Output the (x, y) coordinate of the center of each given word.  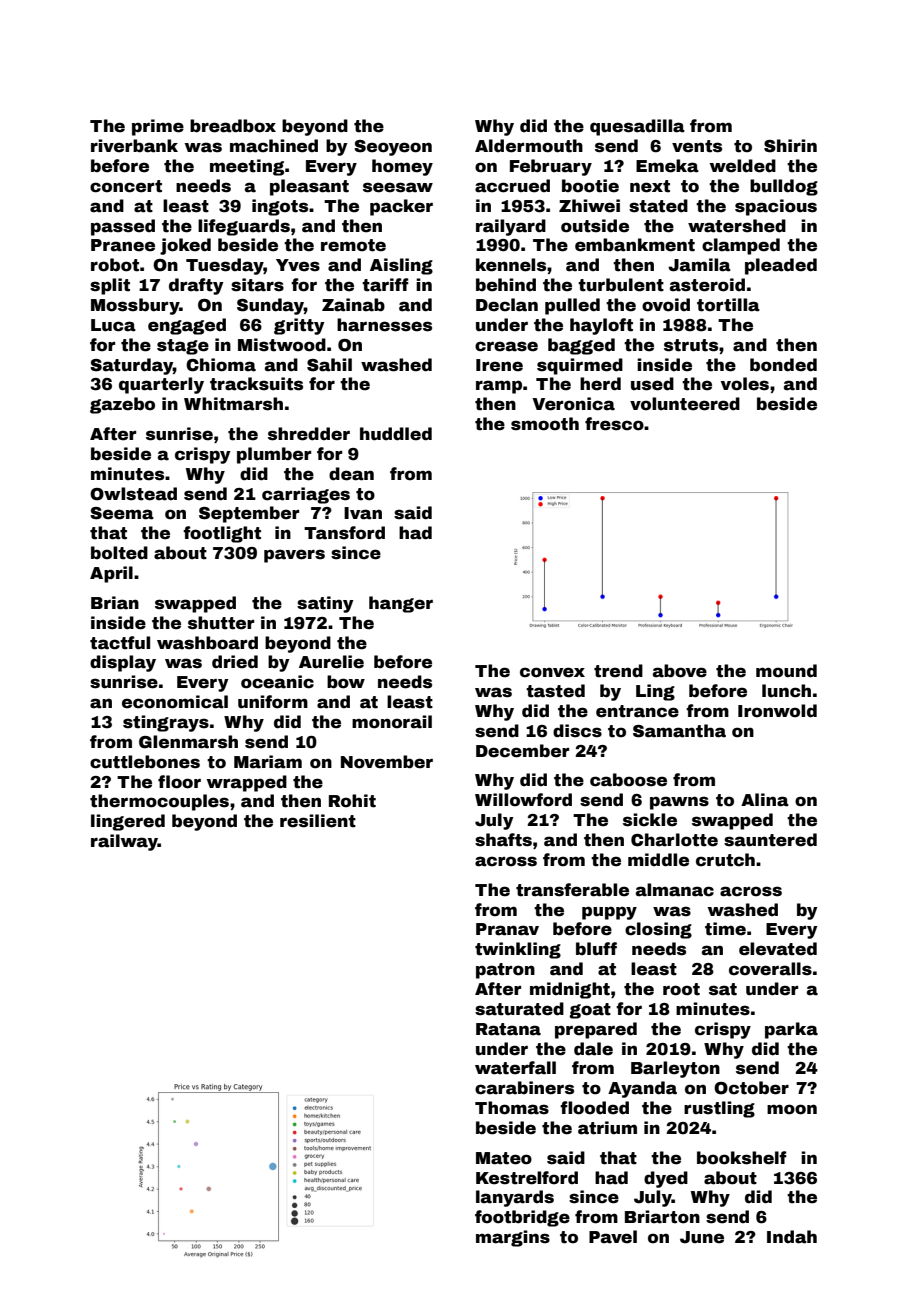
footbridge (522, 1218)
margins (513, 1238)
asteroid (707, 285)
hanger (401, 604)
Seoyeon (393, 148)
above (680, 671)
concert (126, 186)
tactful (120, 643)
